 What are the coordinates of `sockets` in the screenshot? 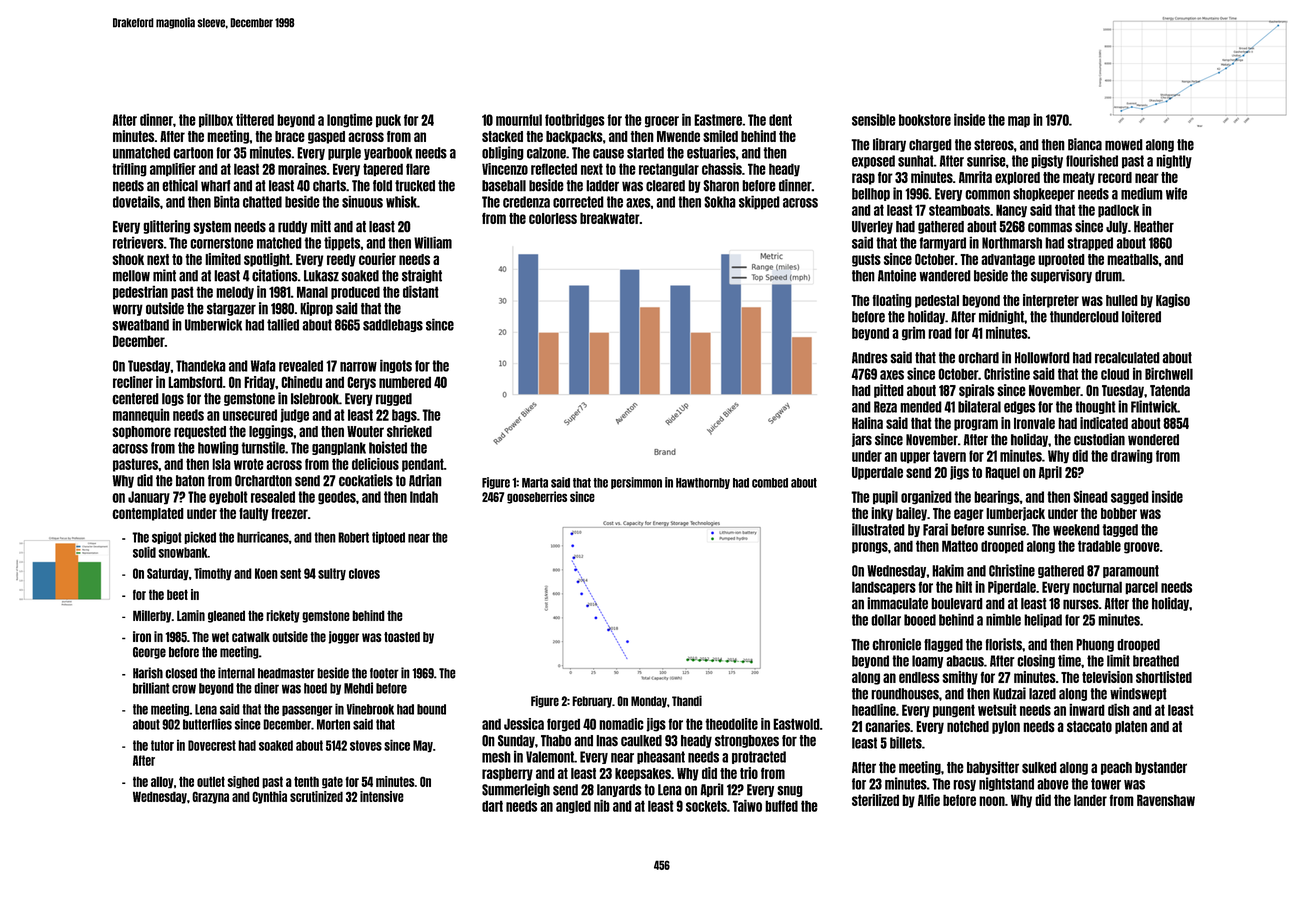 It's located at (706, 806).
